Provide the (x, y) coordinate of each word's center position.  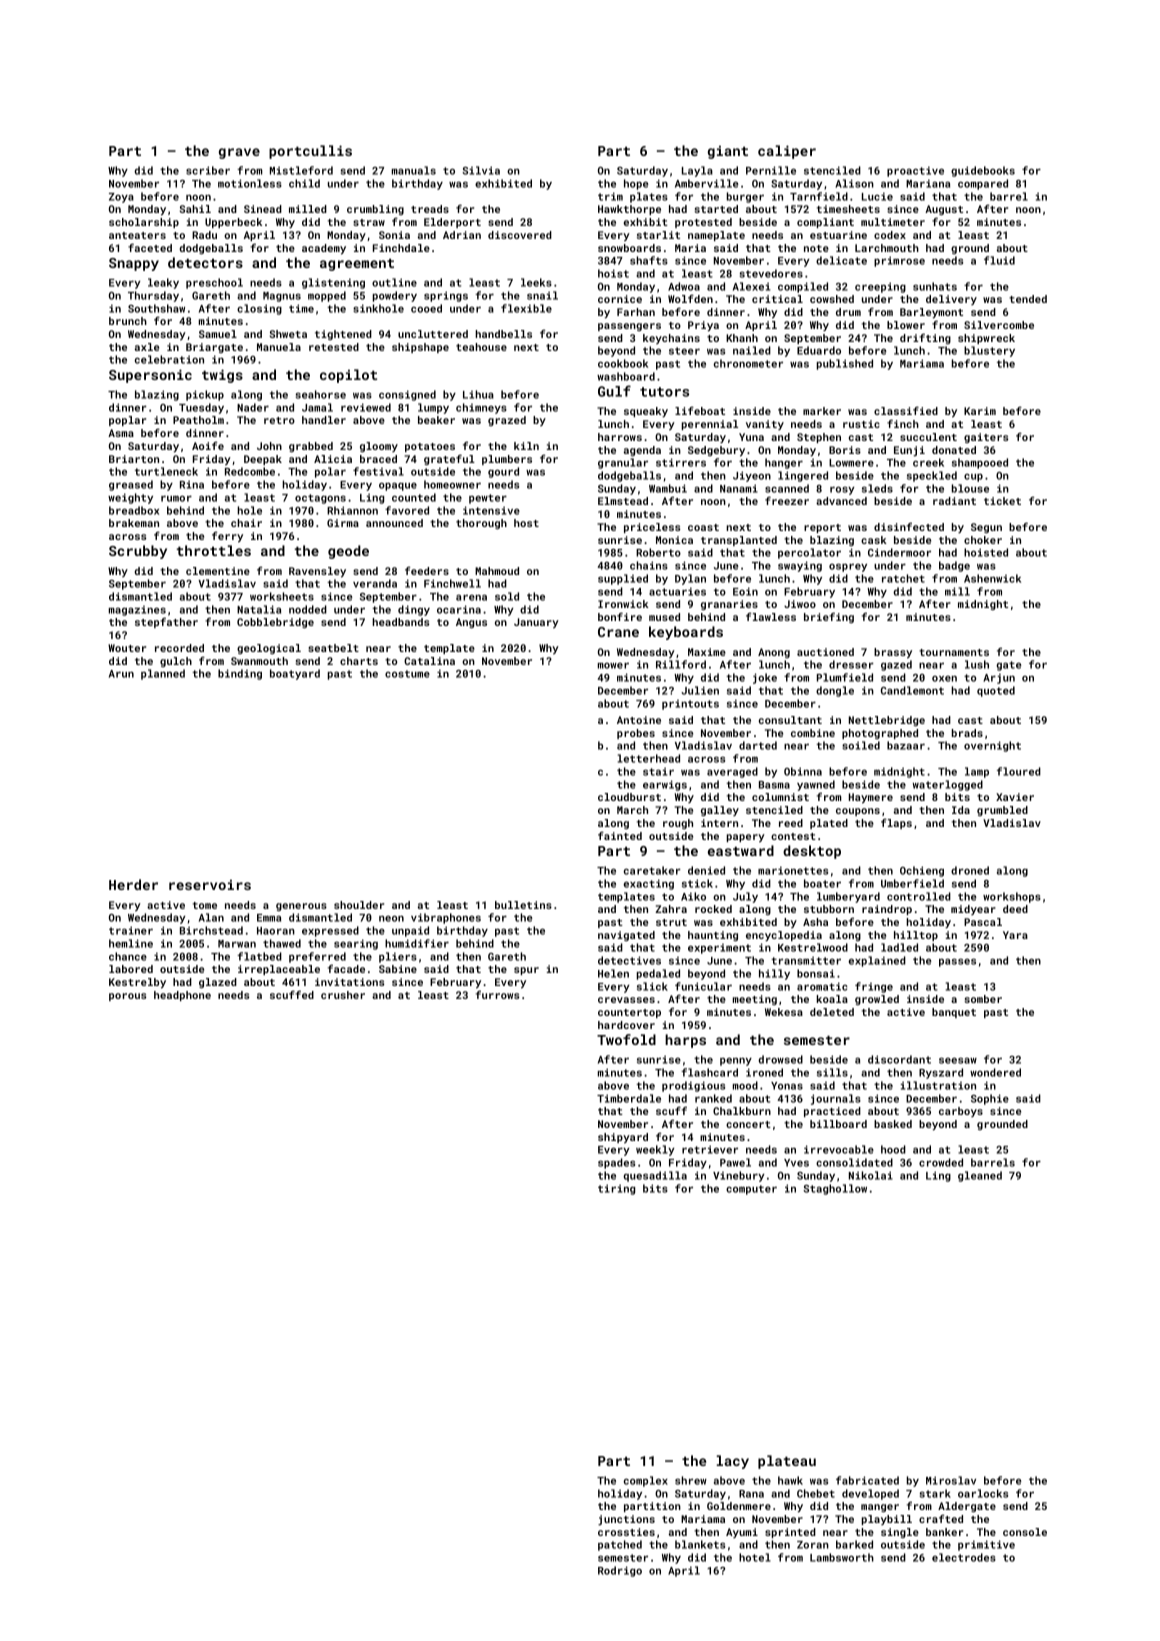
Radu (204, 235)
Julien (700, 690)
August (944, 210)
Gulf (614, 391)
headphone (182, 996)
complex (646, 1481)
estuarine (838, 235)
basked (893, 1124)
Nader (253, 407)
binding (240, 674)
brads (967, 733)
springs (446, 296)
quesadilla (655, 1176)
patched (620, 1545)
